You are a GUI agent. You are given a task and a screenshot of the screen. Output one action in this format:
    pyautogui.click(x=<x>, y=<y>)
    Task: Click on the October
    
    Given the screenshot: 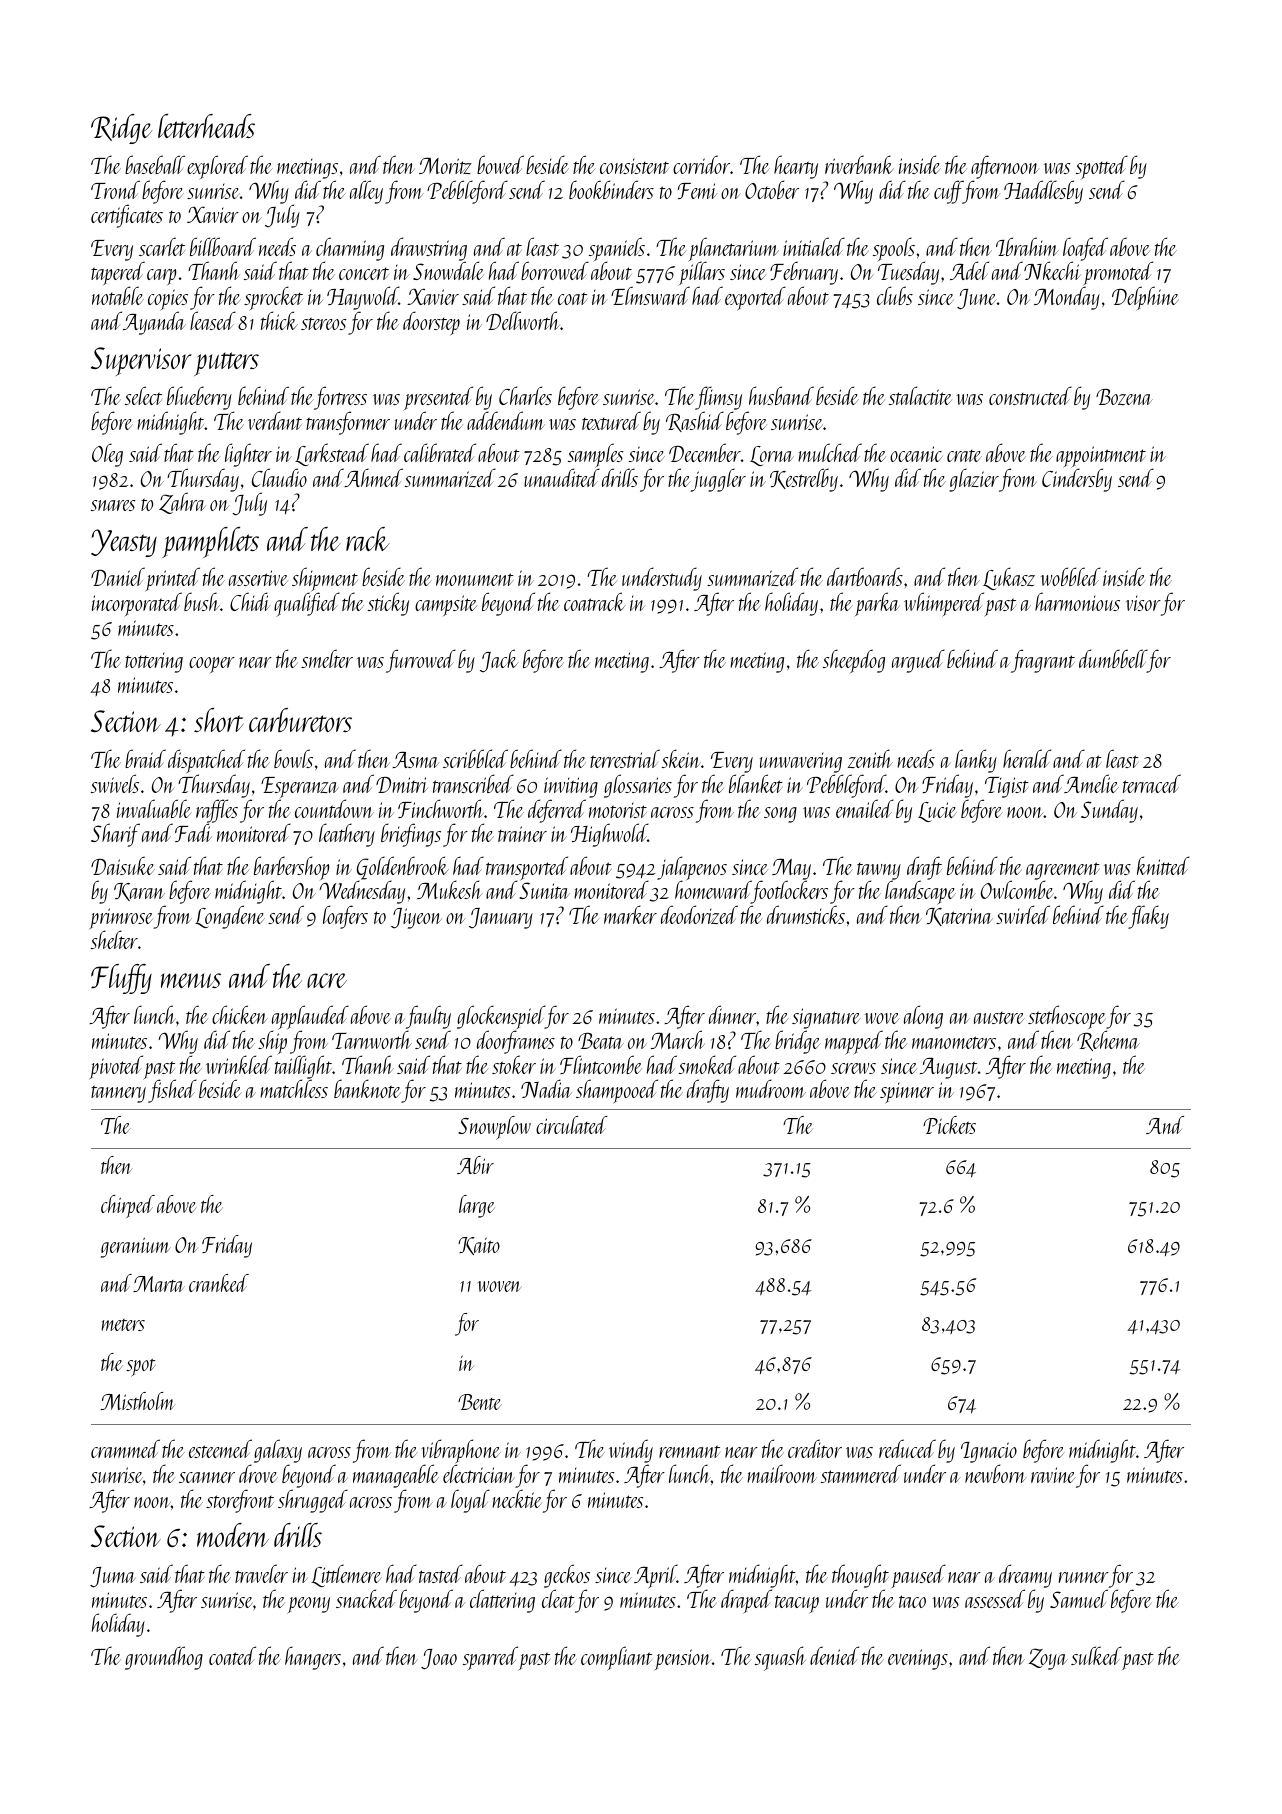 What is the action you would take?
    pyautogui.click(x=772, y=189)
